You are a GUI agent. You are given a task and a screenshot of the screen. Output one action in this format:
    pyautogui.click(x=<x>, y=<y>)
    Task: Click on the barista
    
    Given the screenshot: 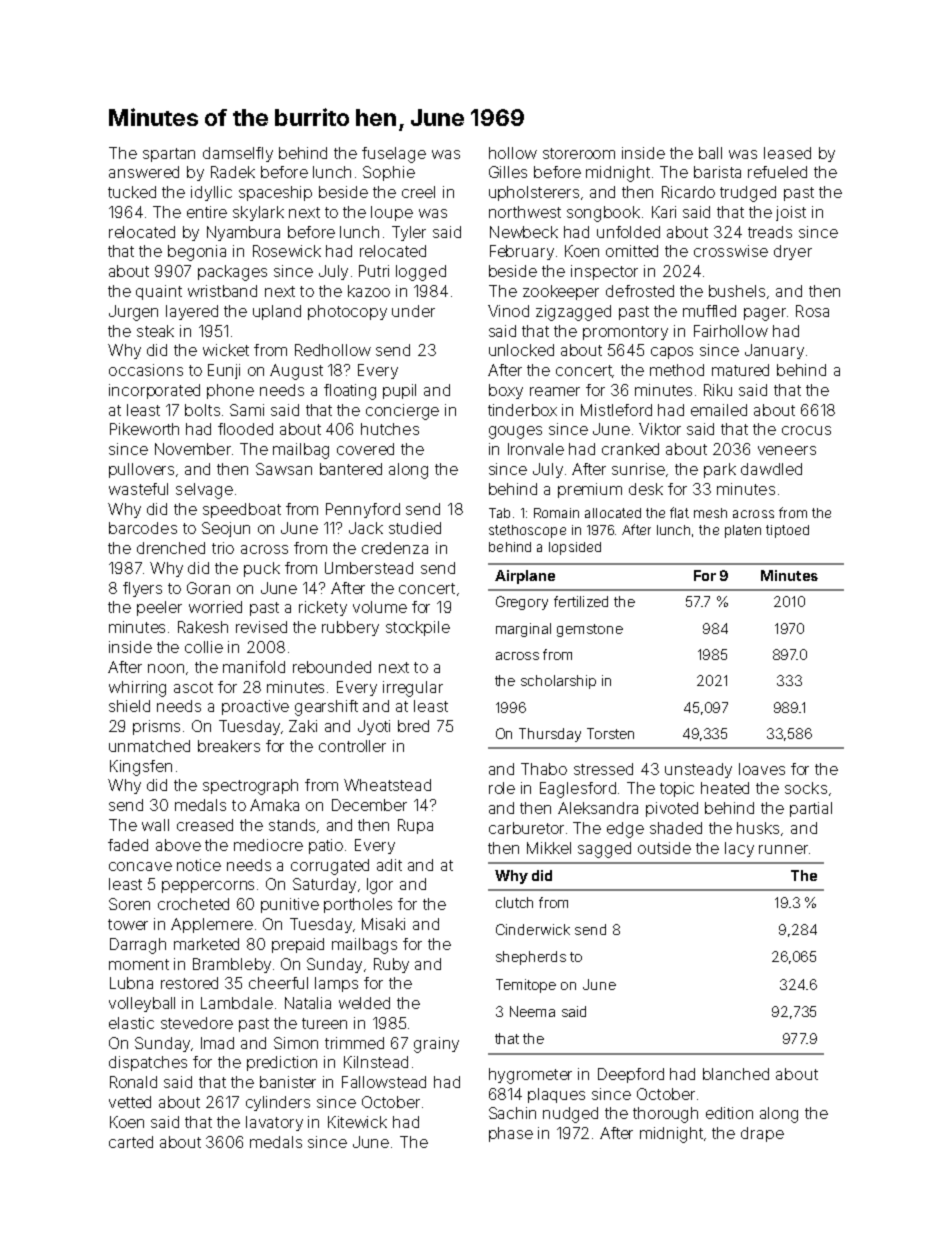 What is the action you would take?
    pyautogui.click(x=717, y=172)
